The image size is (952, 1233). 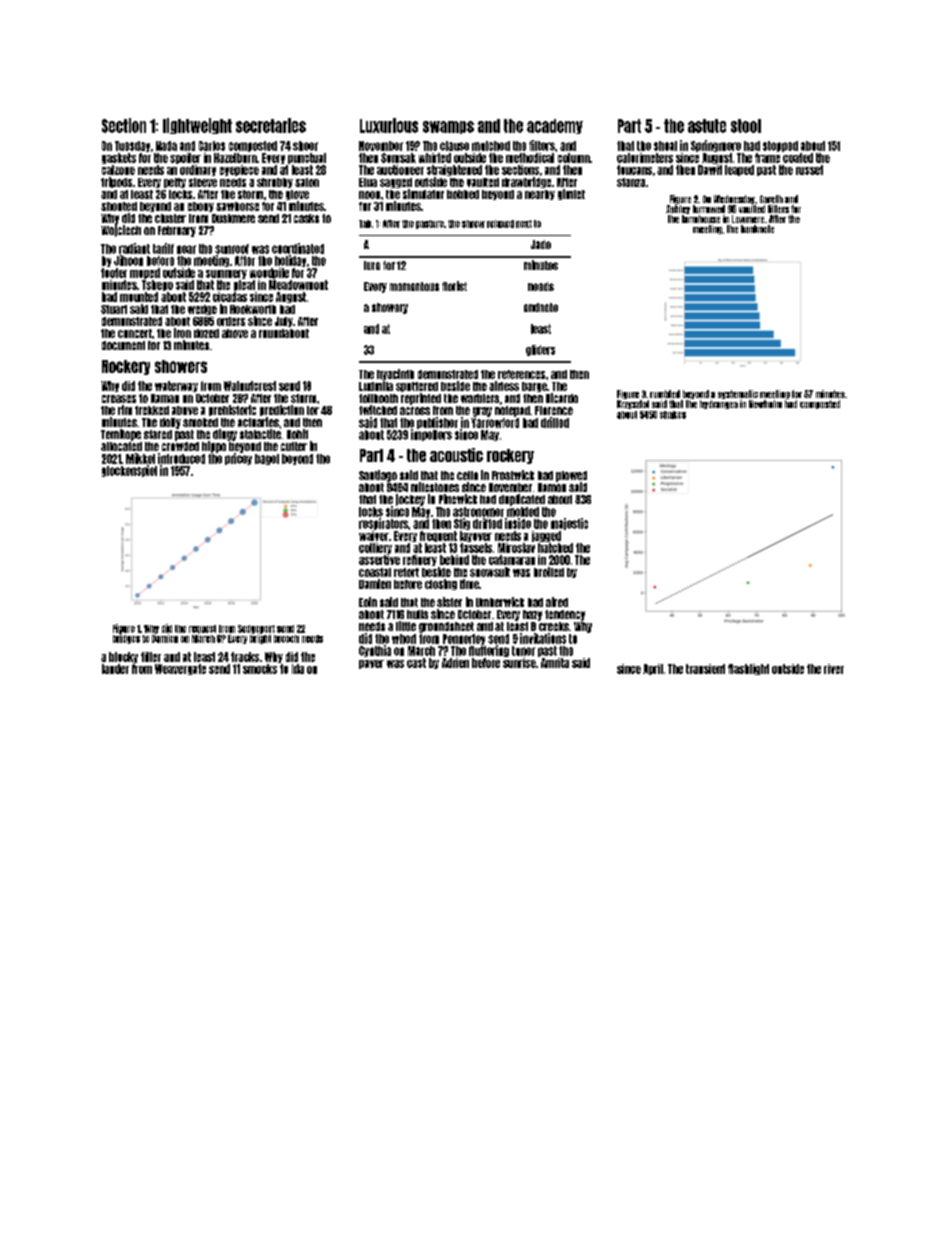 What do you see at coordinates (746, 126) in the screenshot?
I see `stool` at bounding box center [746, 126].
